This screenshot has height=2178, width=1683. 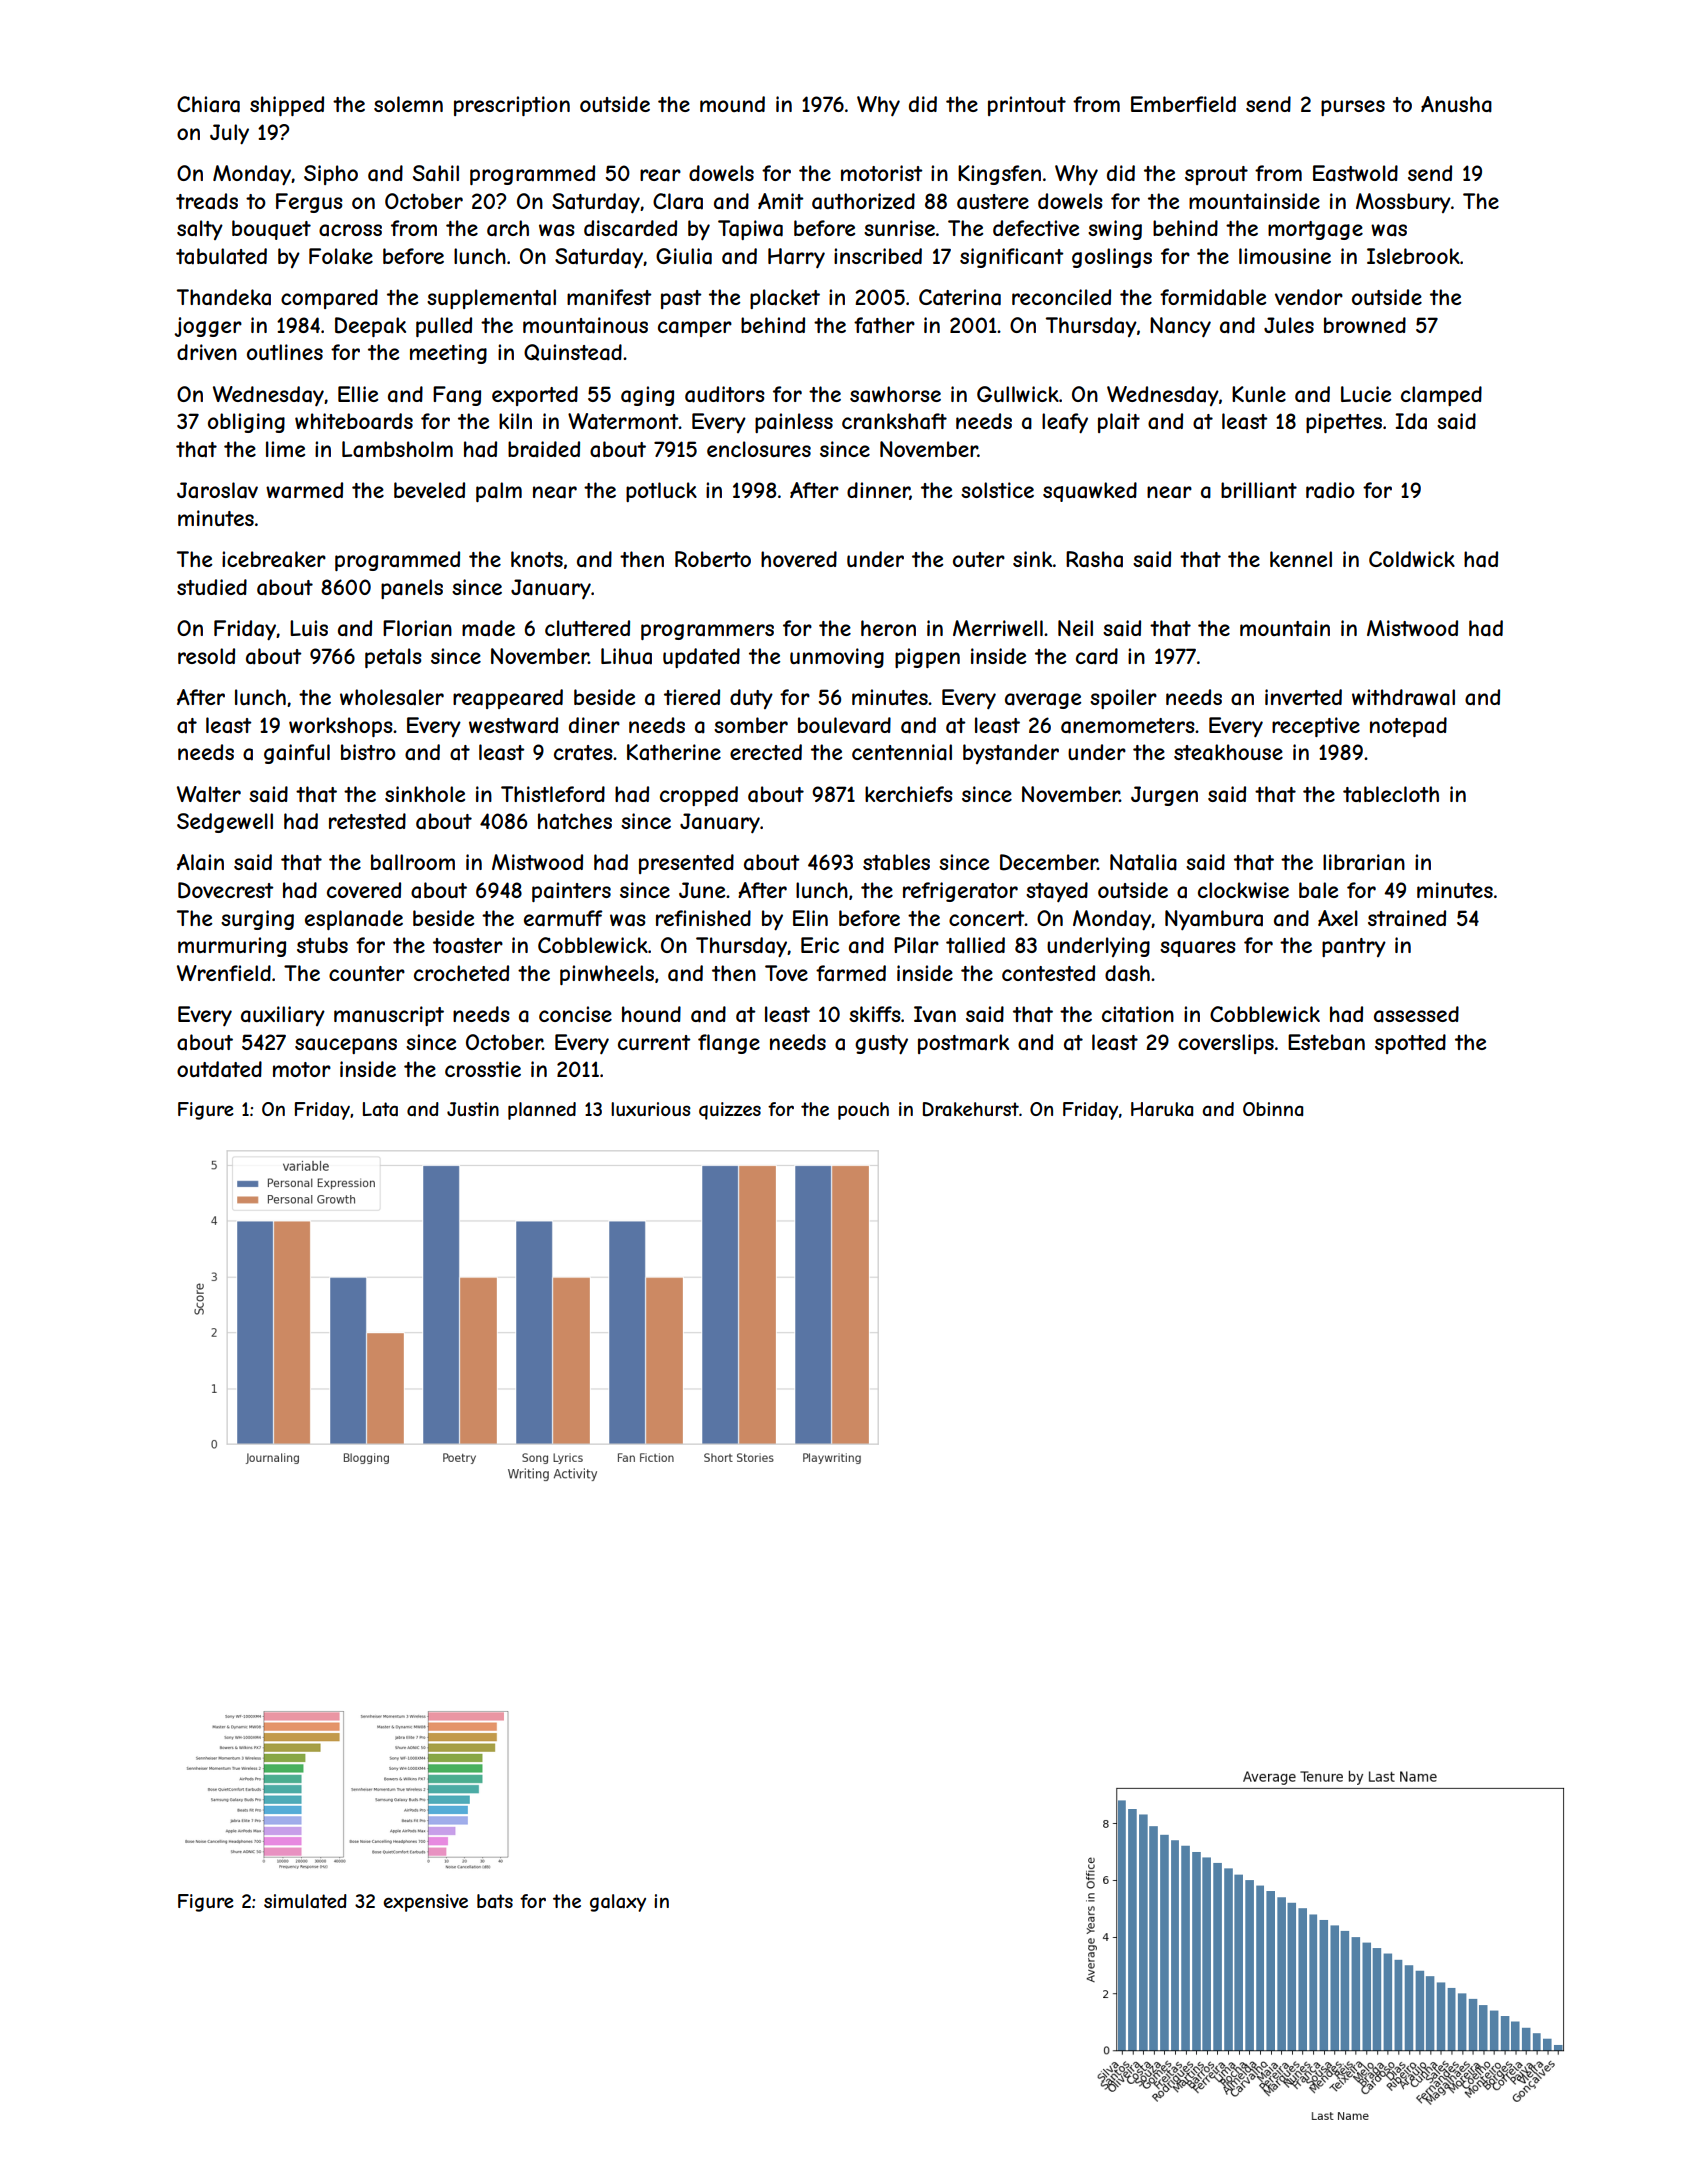 I want to click on Emberfield, so click(x=1183, y=104).
